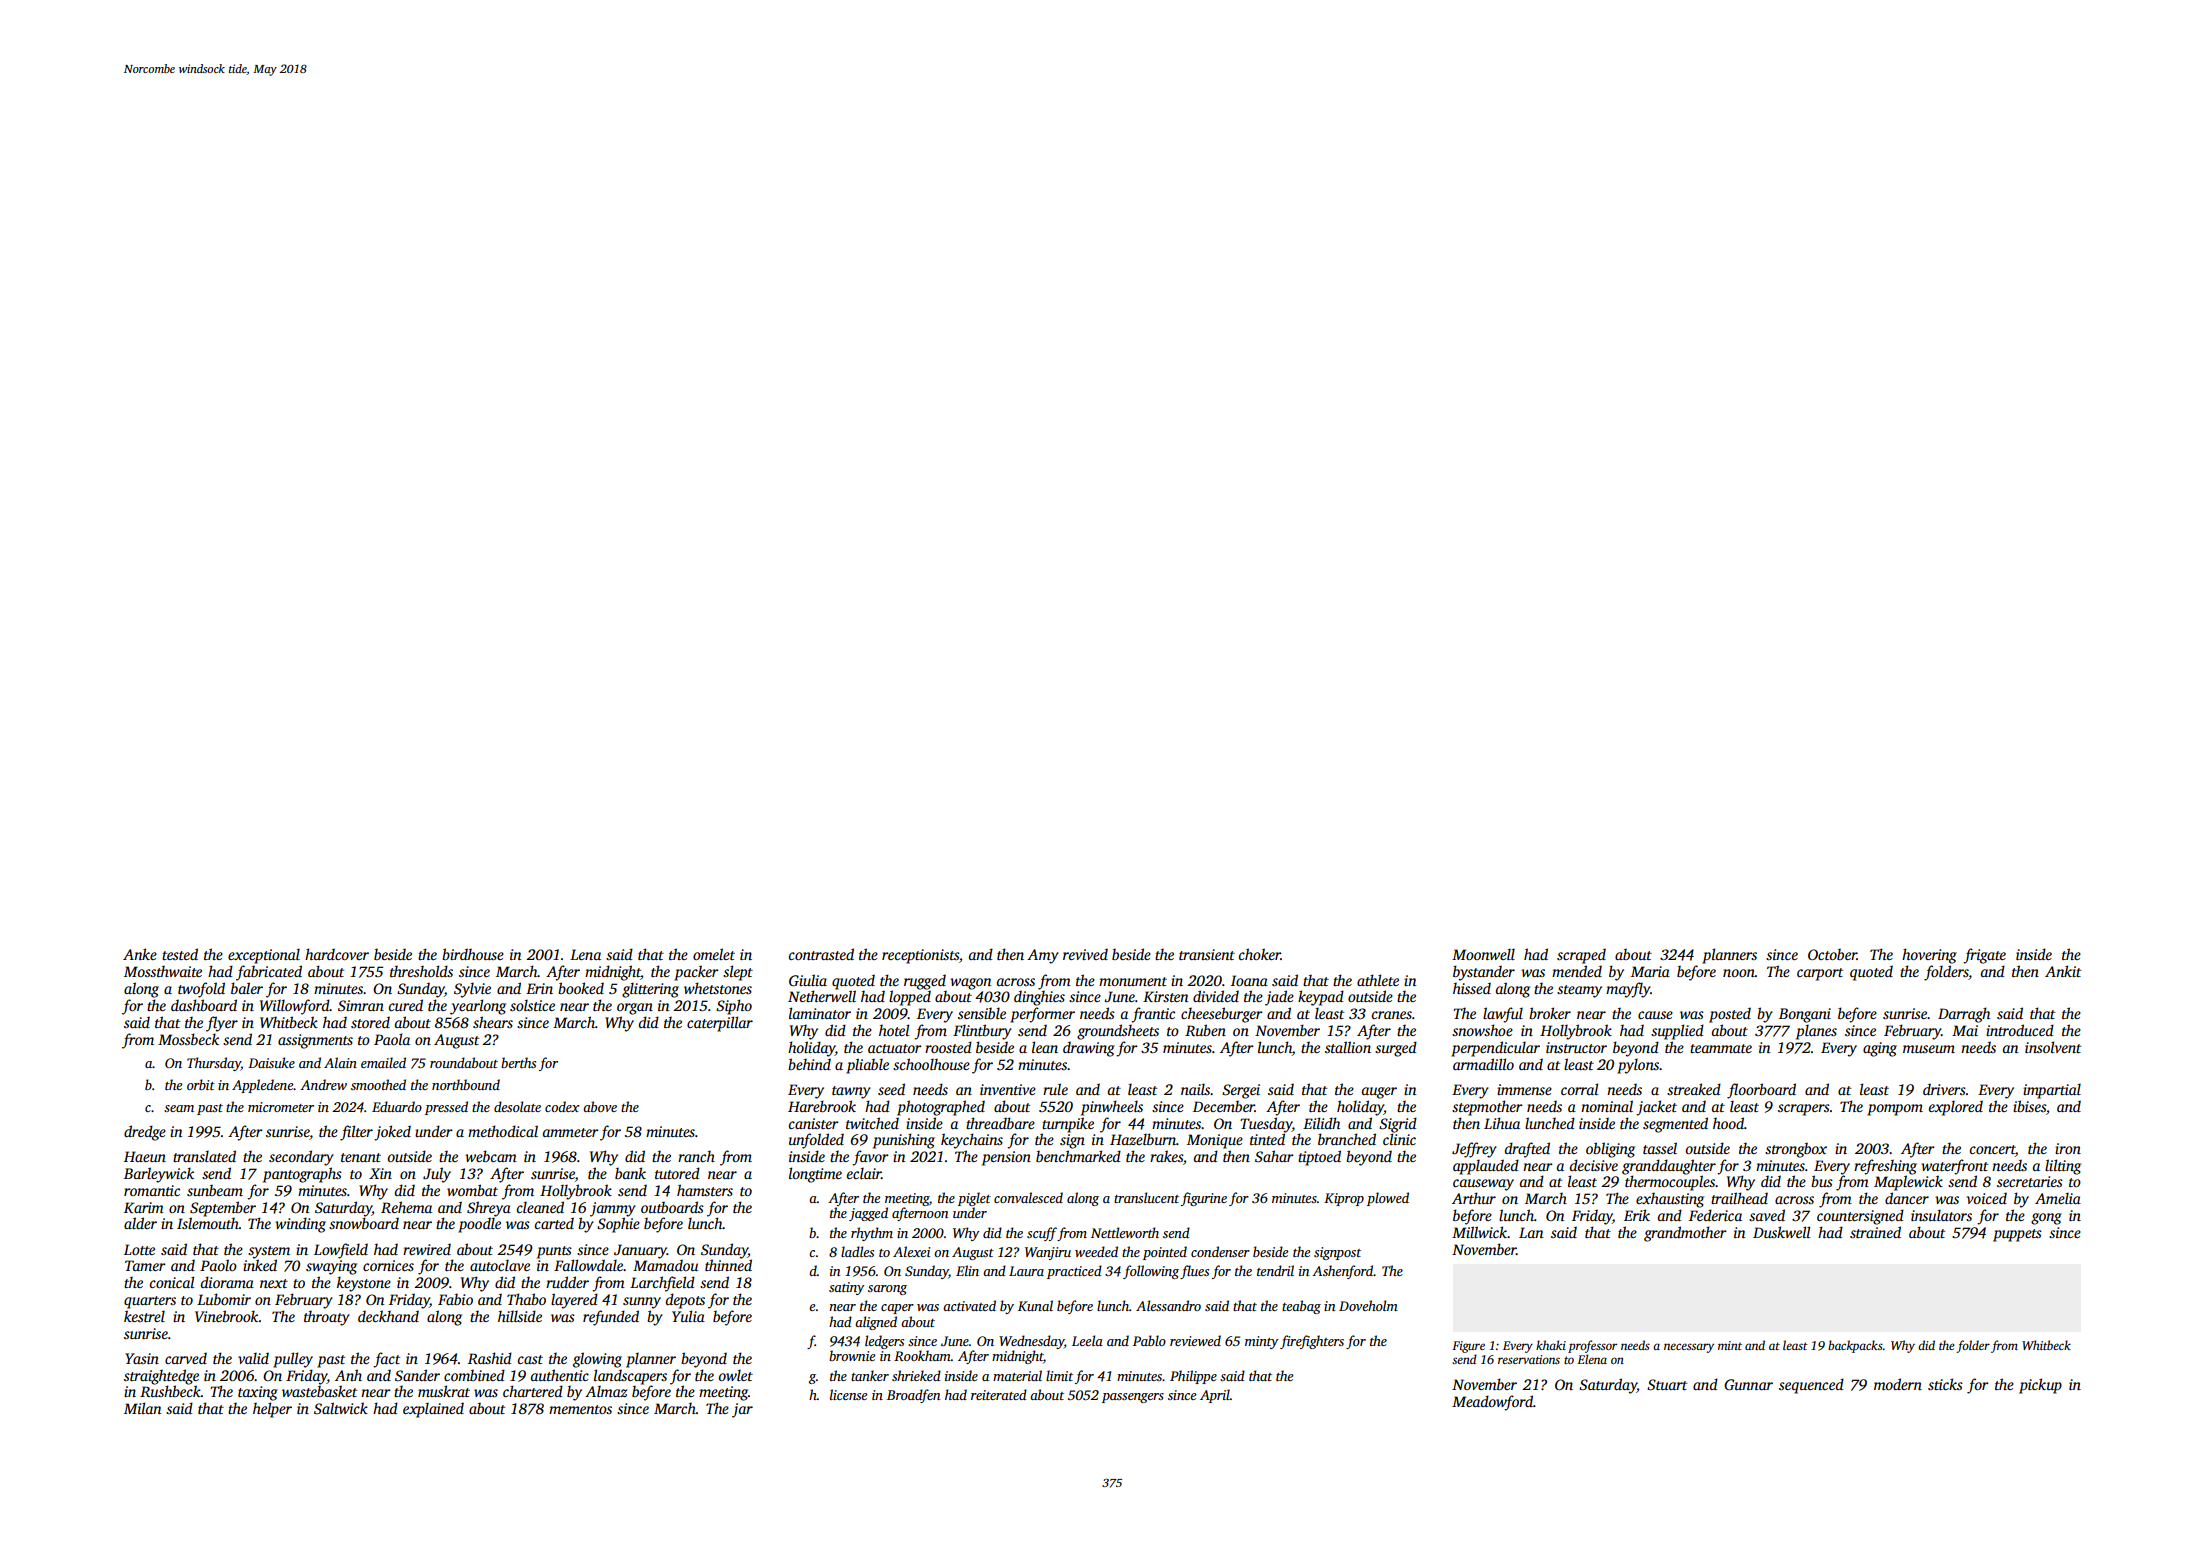  What do you see at coordinates (1195, 1340) in the image?
I see `reviewed` at bounding box center [1195, 1340].
